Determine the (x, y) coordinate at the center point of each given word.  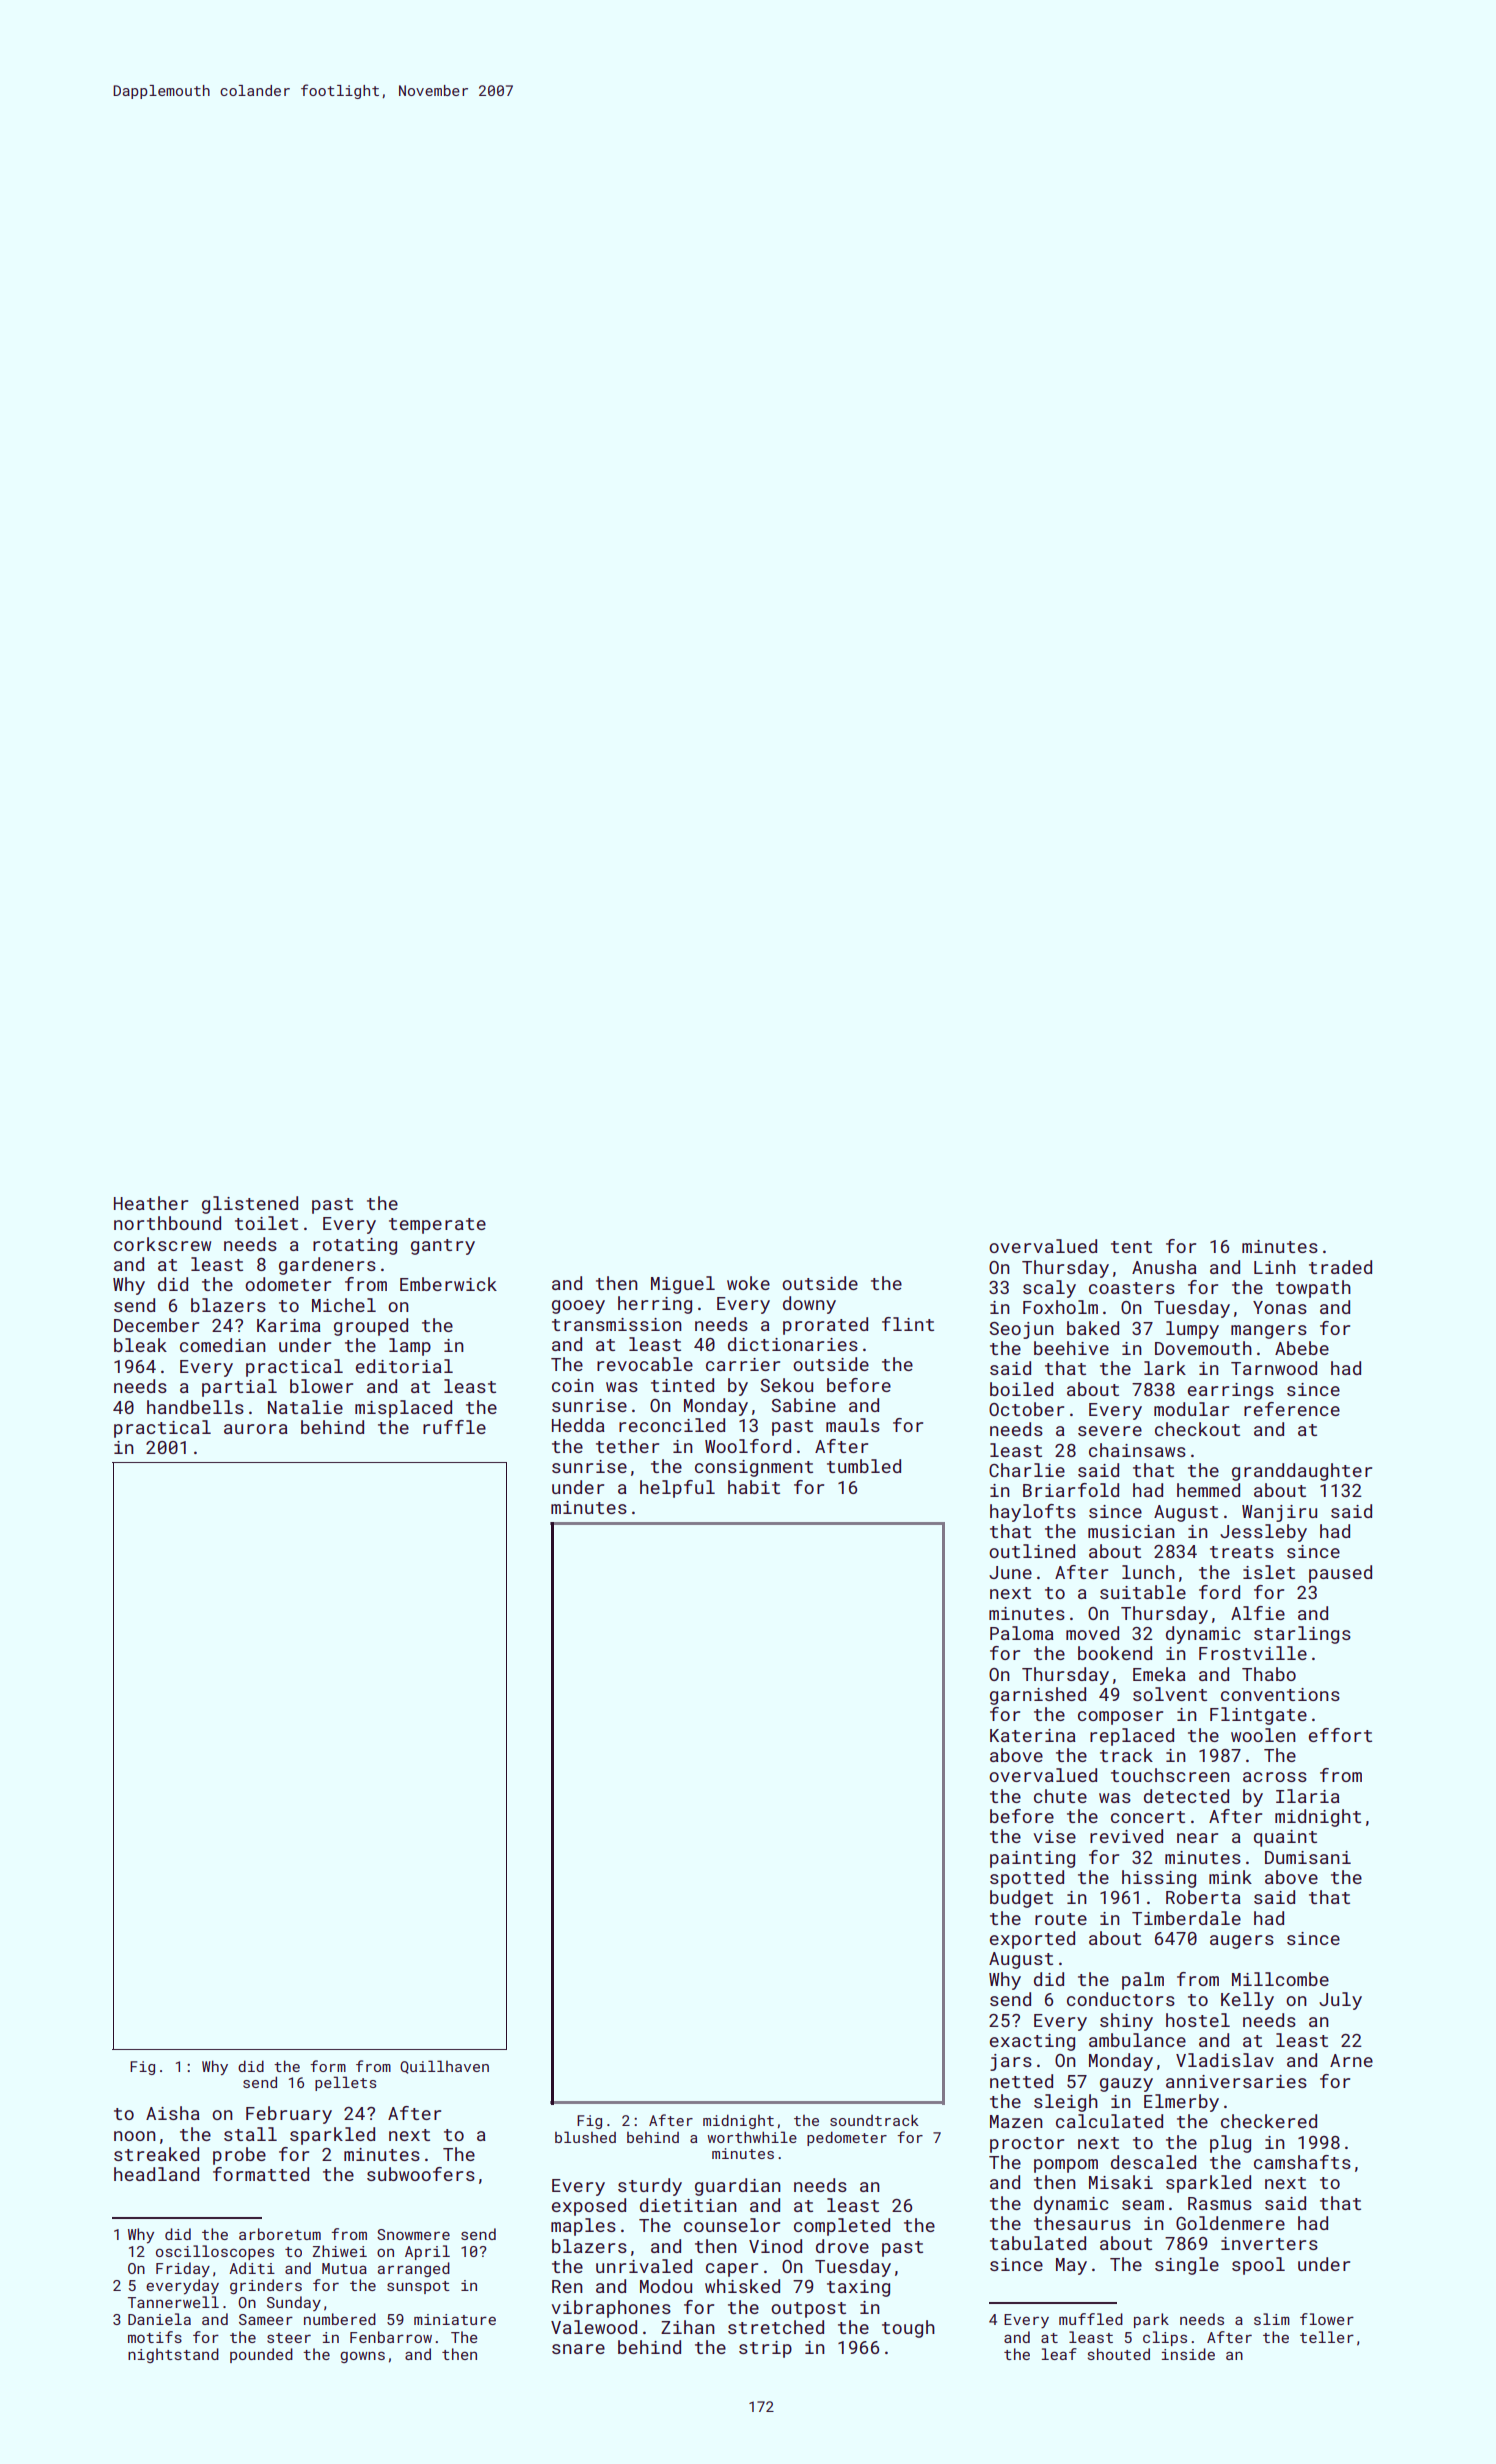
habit (754, 1487)
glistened (250, 1205)
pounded (261, 2355)
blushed (585, 2137)
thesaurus (1082, 2223)
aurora (256, 1429)
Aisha (173, 2113)
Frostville (1253, 1653)
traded (1340, 1267)
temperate (437, 1226)
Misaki (1121, 2182)
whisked (742, 2286)
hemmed (1208, 1490)
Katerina (1033, 1735)
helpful (677, 1489)
